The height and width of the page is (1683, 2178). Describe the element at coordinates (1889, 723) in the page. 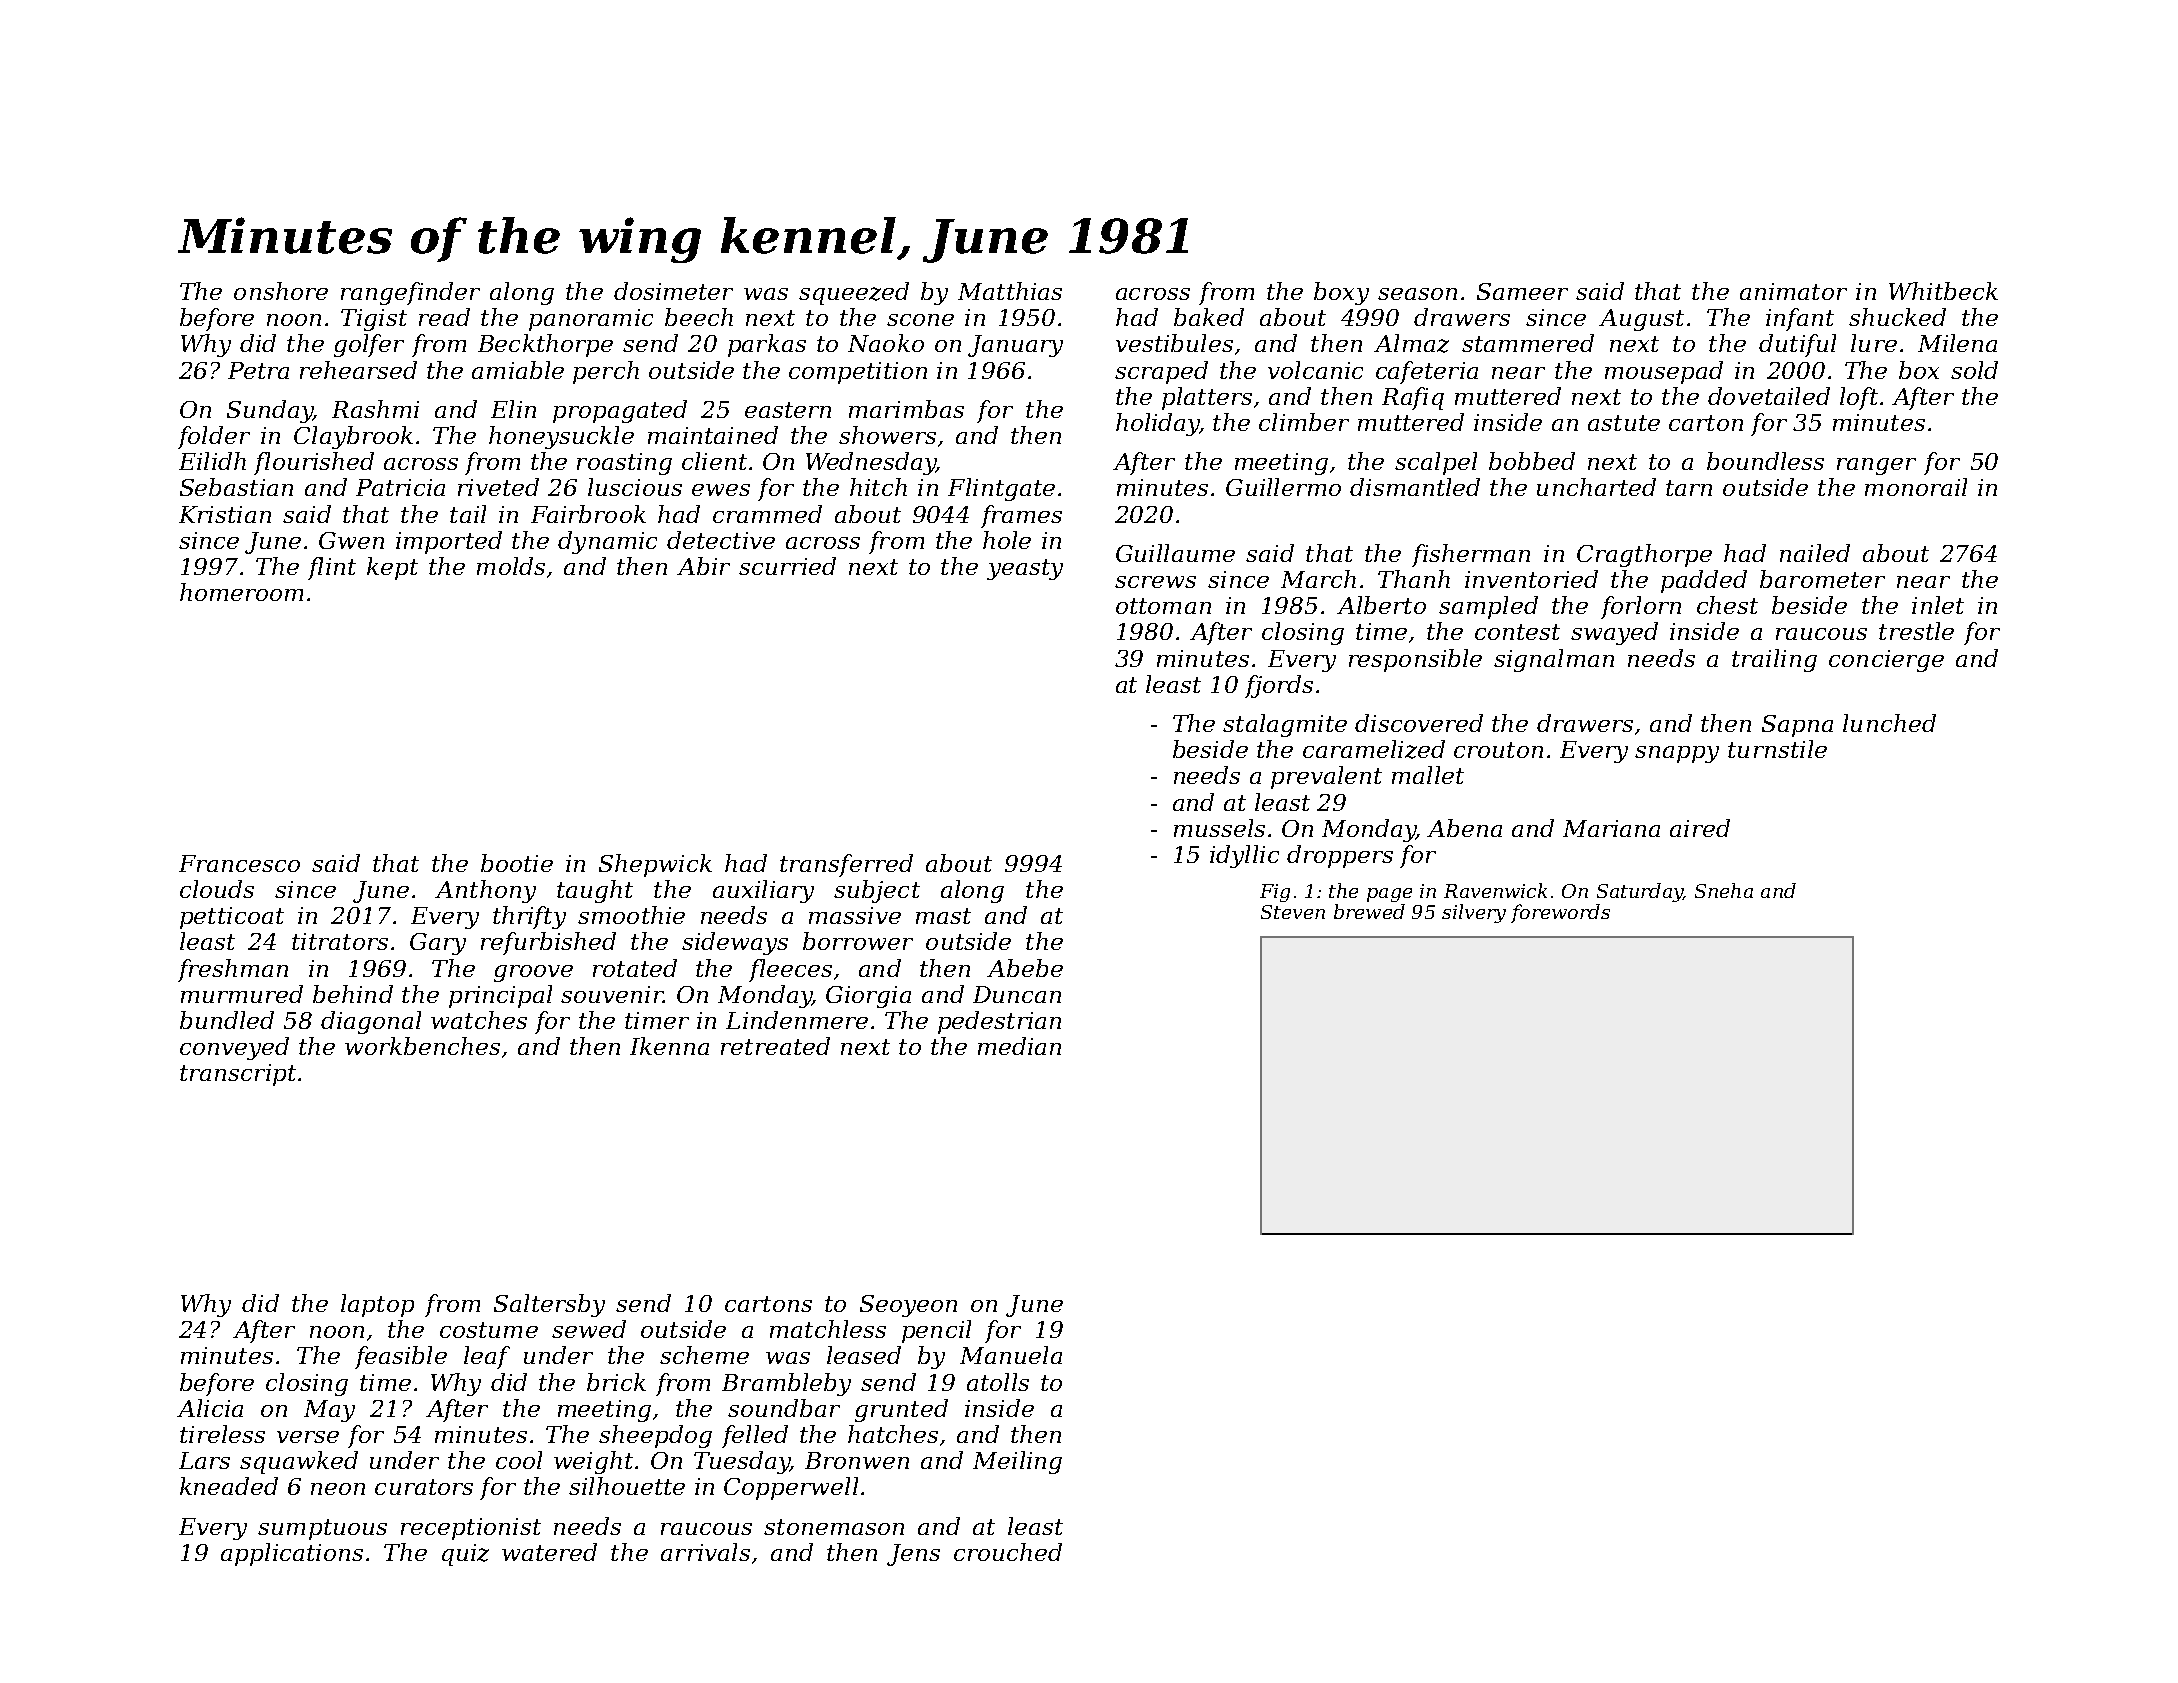

I see `lunched` at that location.
